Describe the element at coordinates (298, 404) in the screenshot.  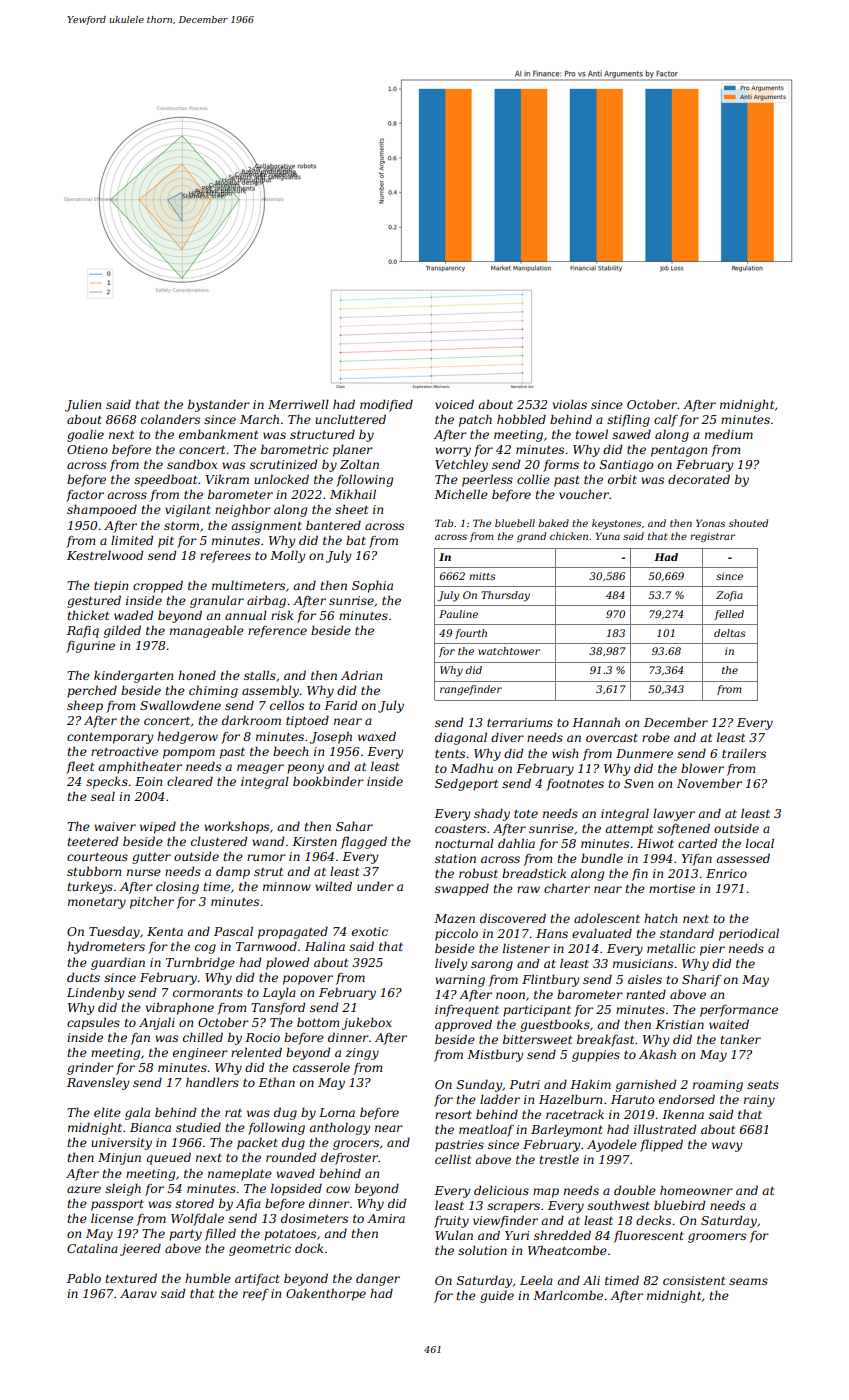
I see `Merriwell` at that location.
